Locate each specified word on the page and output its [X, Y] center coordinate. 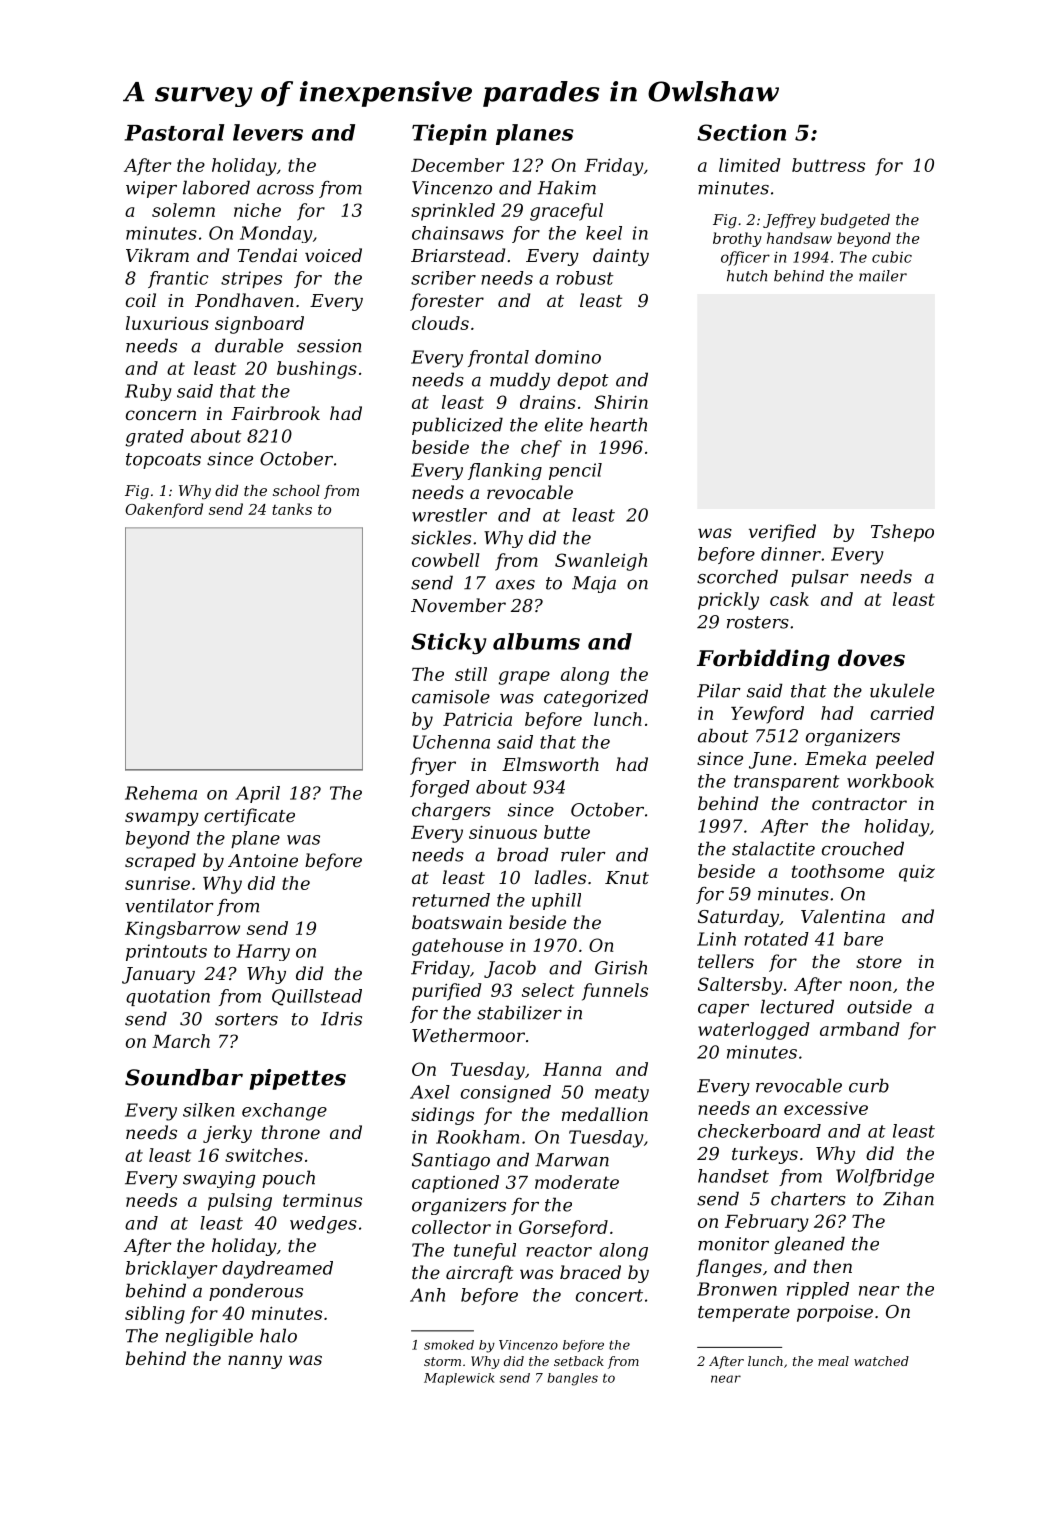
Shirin [621, 402]
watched [881, 1361]
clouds [440, 323]
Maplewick [459, 1379]
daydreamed [277, 1270]
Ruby [148, 392]
